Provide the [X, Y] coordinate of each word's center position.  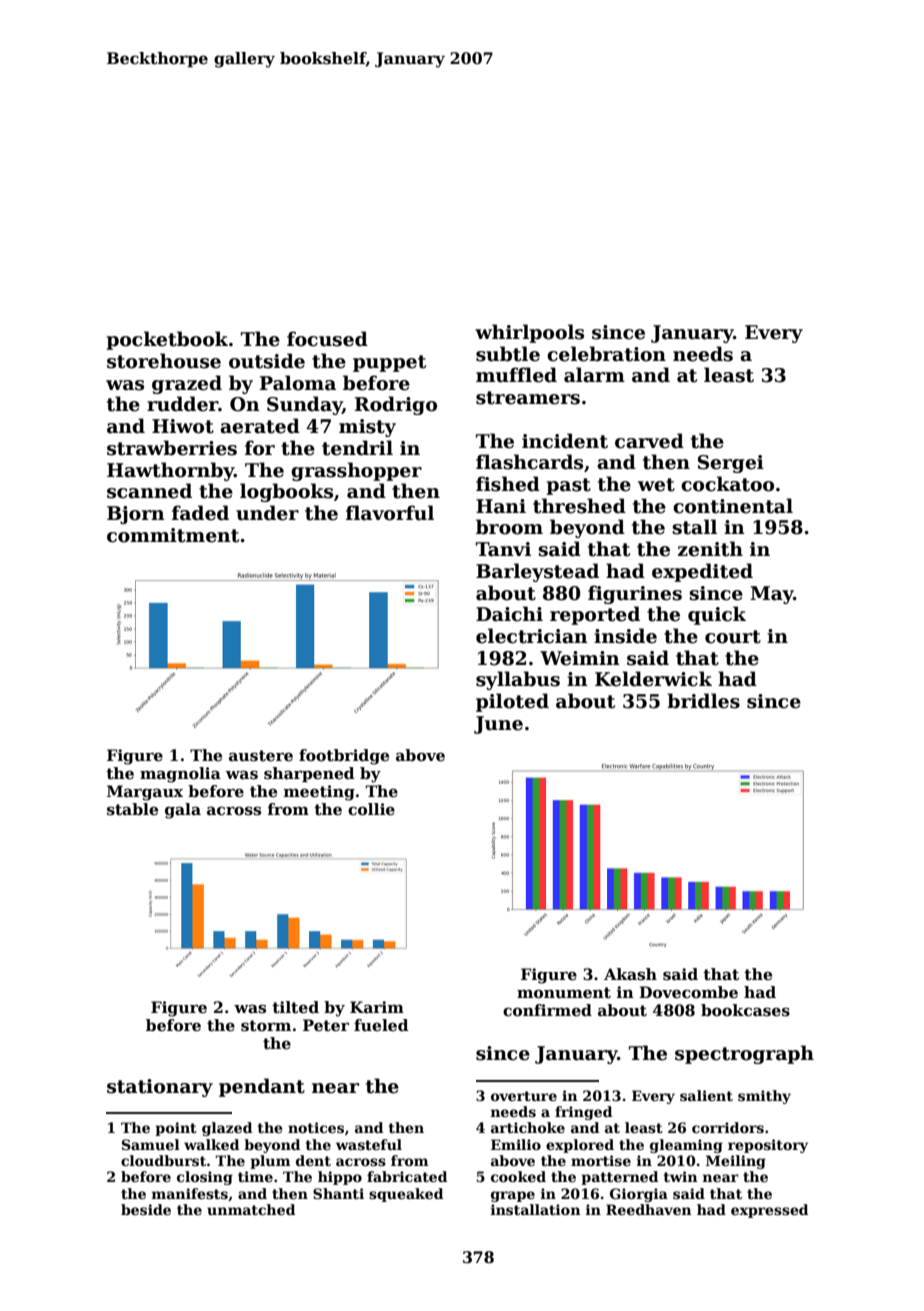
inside [625, 636]
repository [768, 1146]
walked [211, 1144]
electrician [532, 636]
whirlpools [529, 333]
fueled [381, 1025]
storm [266, 1026]
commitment [173, 535]
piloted [512, 702]
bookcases [745, 1010]
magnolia [180, 775]
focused [327, 339]
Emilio [516, 1144]
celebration [606, 354]
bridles [703, 701]
